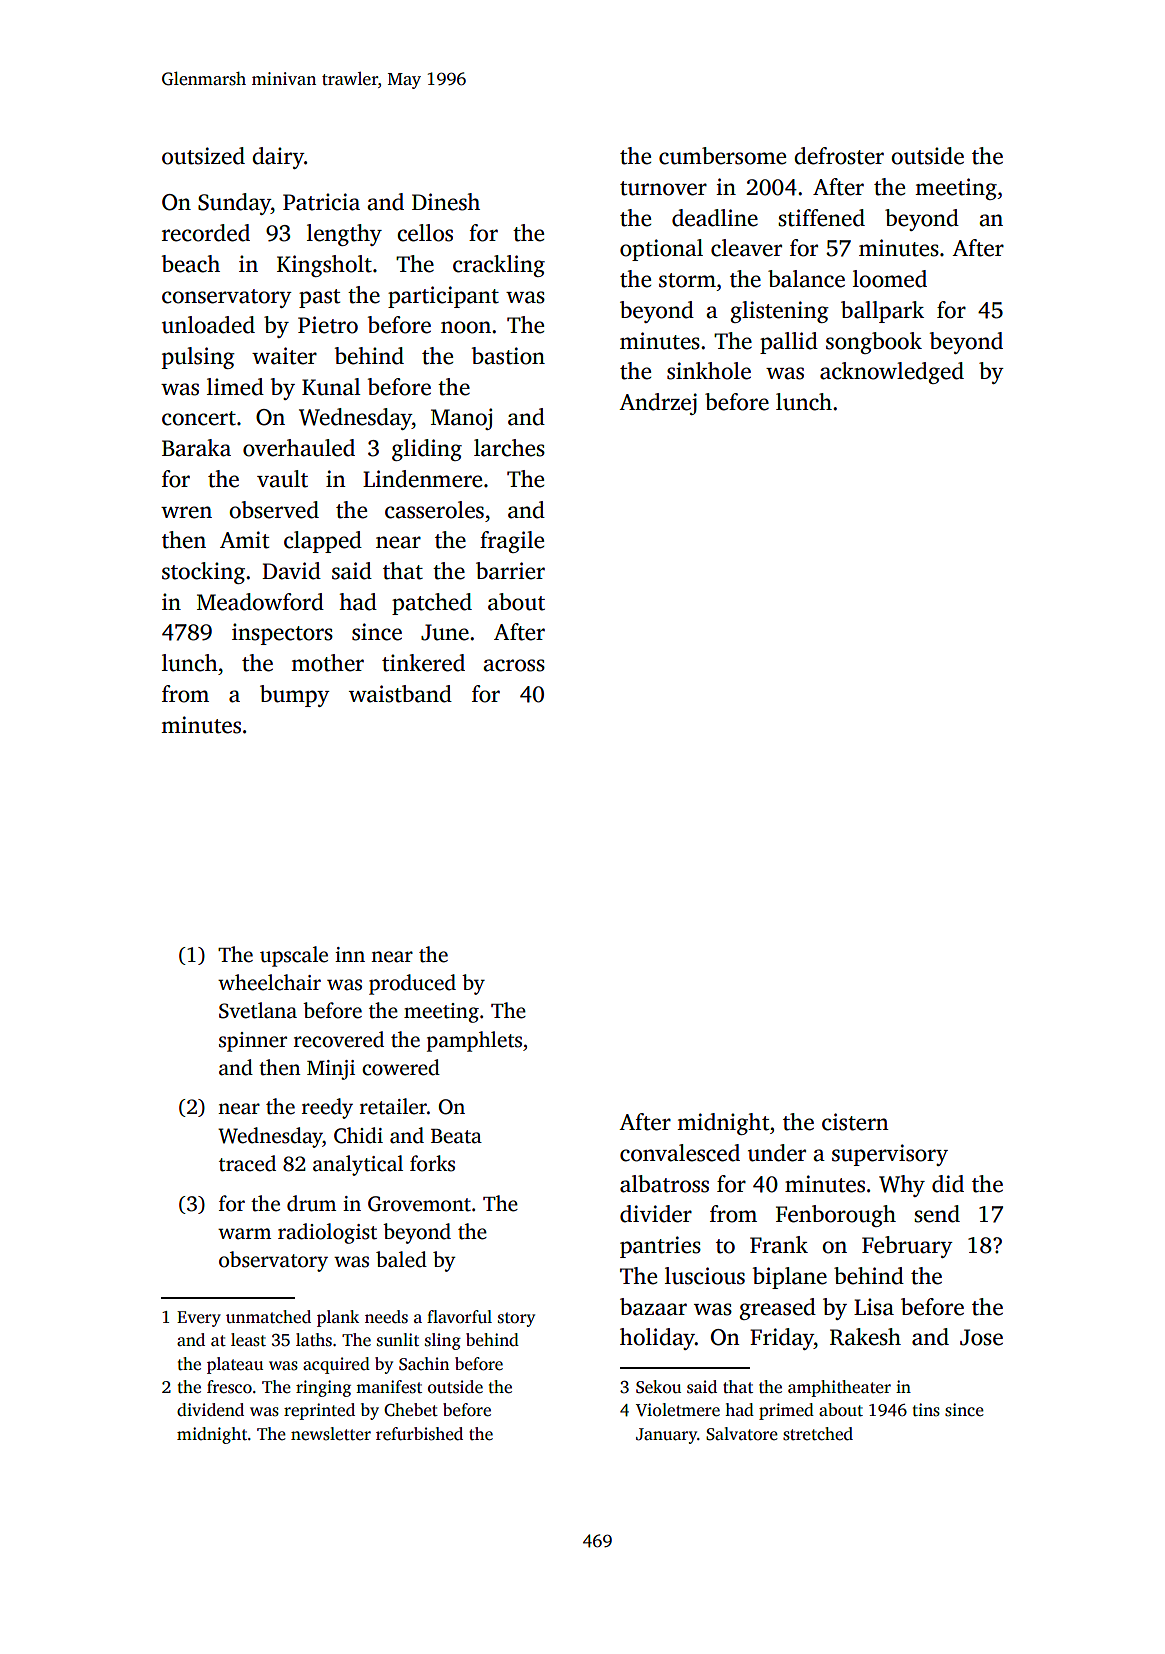  What do you see at coordinates (722, 156) in the screenshot?
I see `cumbersome` at bounding box center [722, 156].
